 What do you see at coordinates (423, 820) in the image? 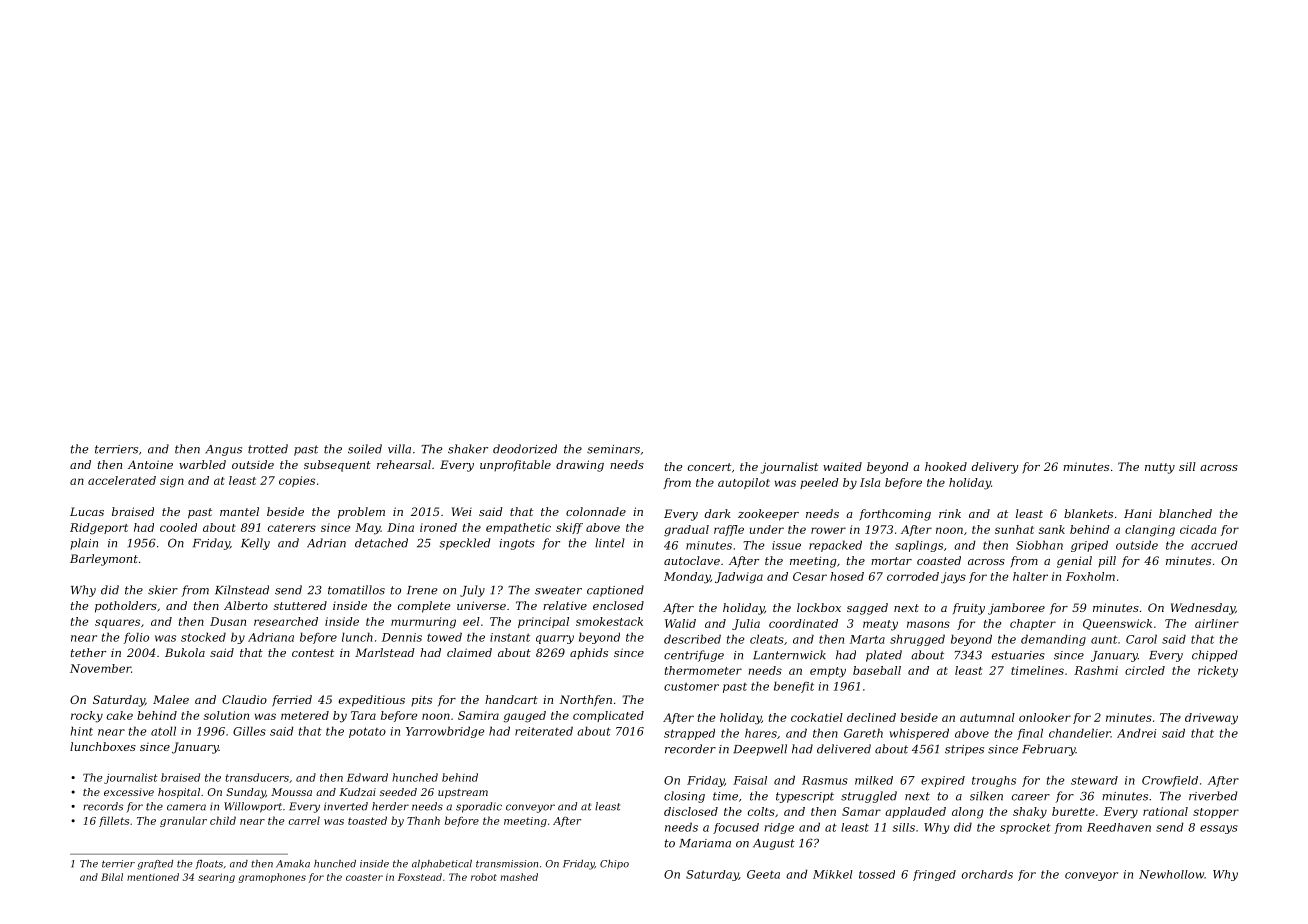
I see `Thanh` at bounding box center [423, 820].
